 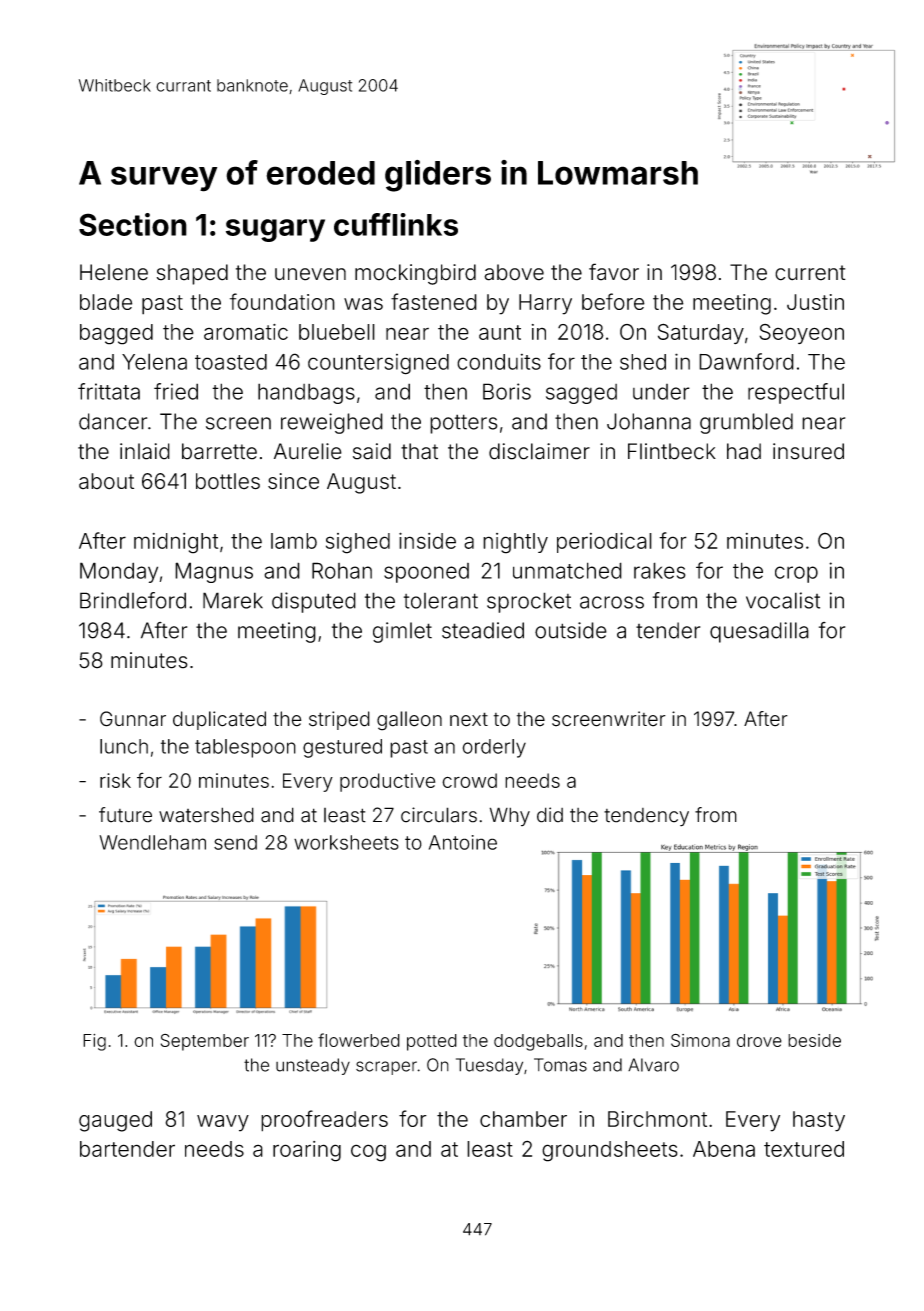 What do you see at coordinates (133, 224) in the screenshot?
I see `Section` at bounding box center [133, 224].
